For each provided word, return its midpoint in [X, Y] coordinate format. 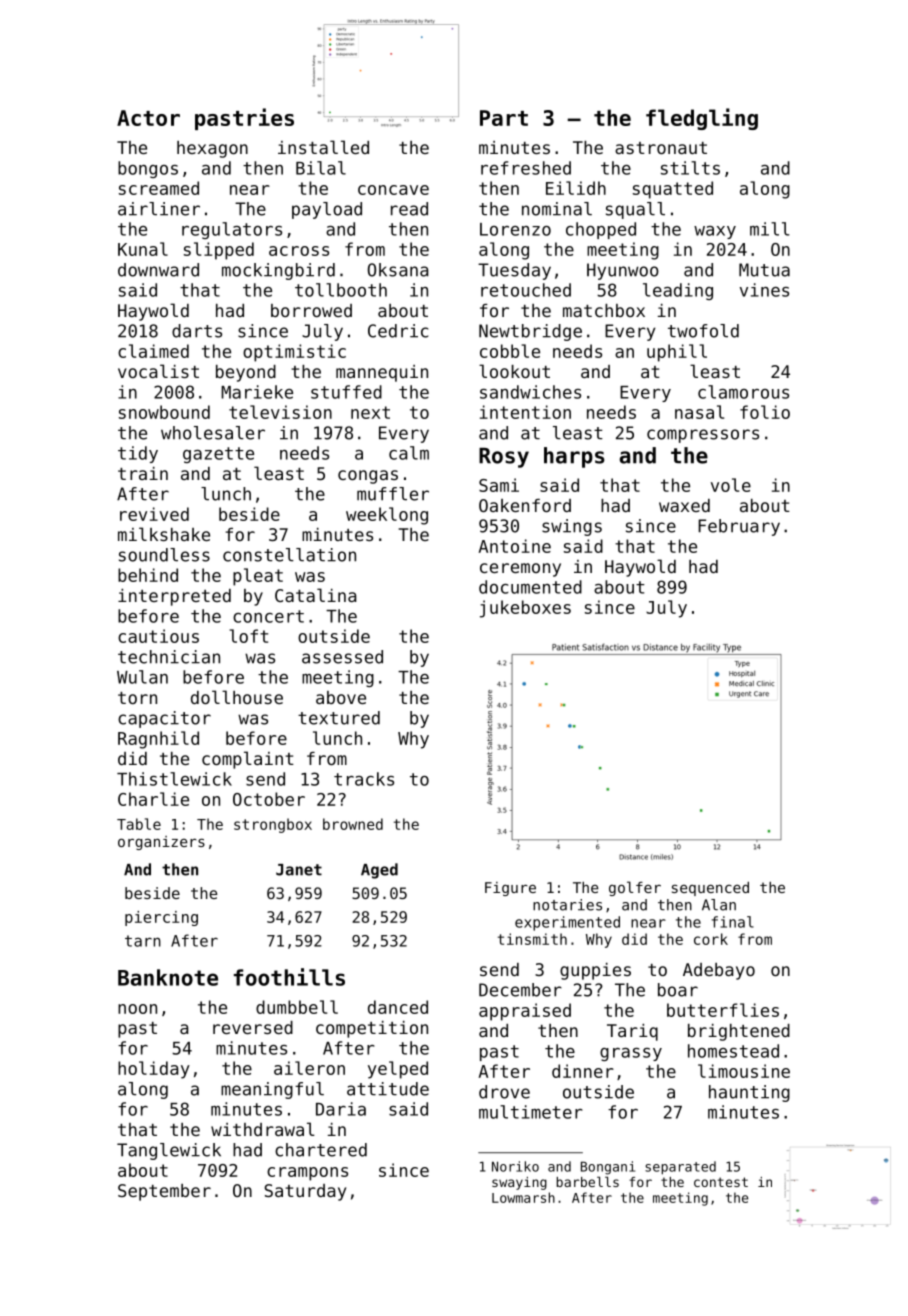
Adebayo [719, 971]
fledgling [702, 119]
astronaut [661, 148]
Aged [379, 871]
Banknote [168, 977]
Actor [148, 118]
